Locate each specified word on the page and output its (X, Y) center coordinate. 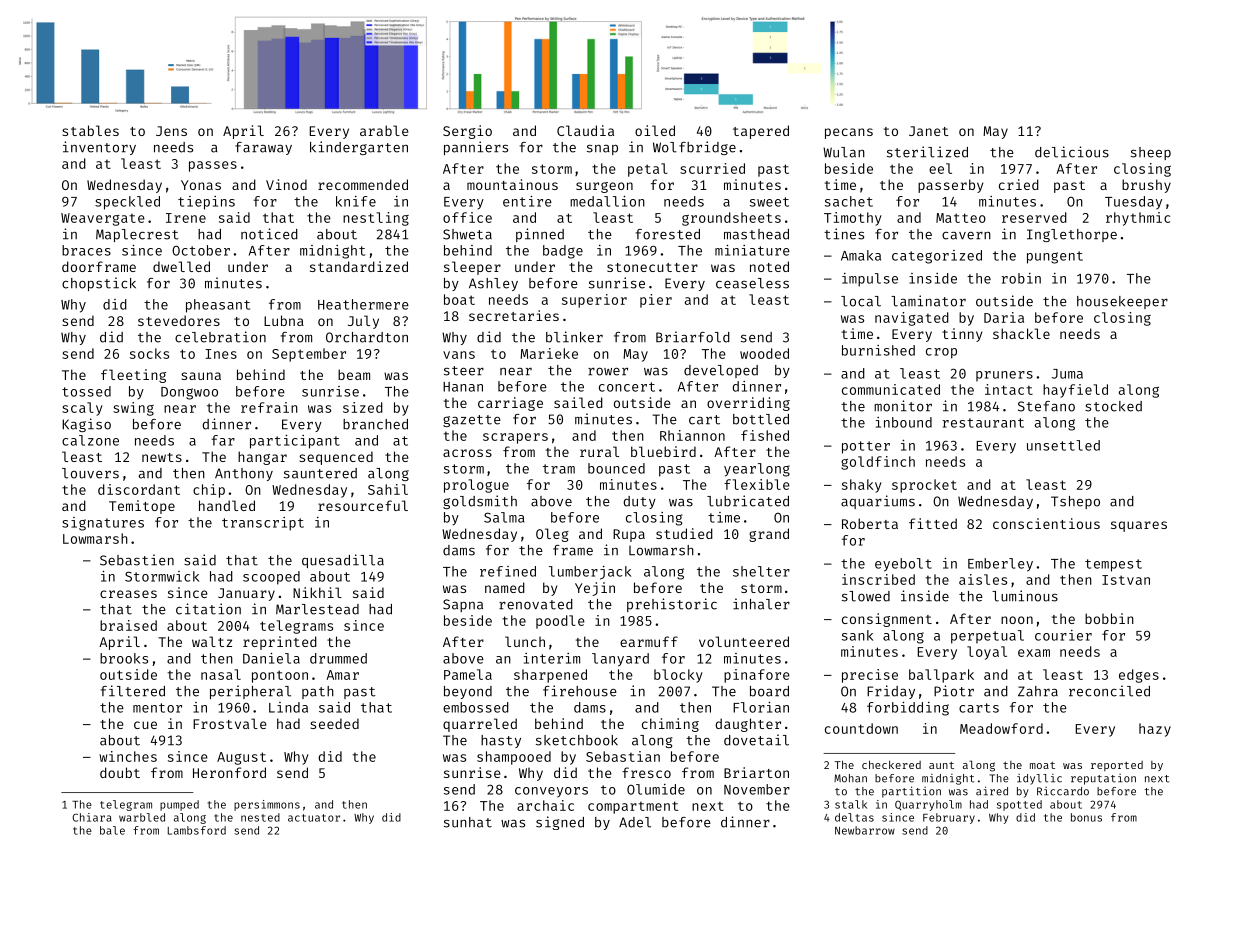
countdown (861, 728)
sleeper (472, 268)
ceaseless (752, 283)
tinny (962, 335)
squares (1139, 526)
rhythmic (1138, 219)
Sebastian (623, 756)
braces (86, 250)
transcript (263, 524)
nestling (376, 219)
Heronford (229, 772)
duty (639, 502)
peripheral (250, 692)
